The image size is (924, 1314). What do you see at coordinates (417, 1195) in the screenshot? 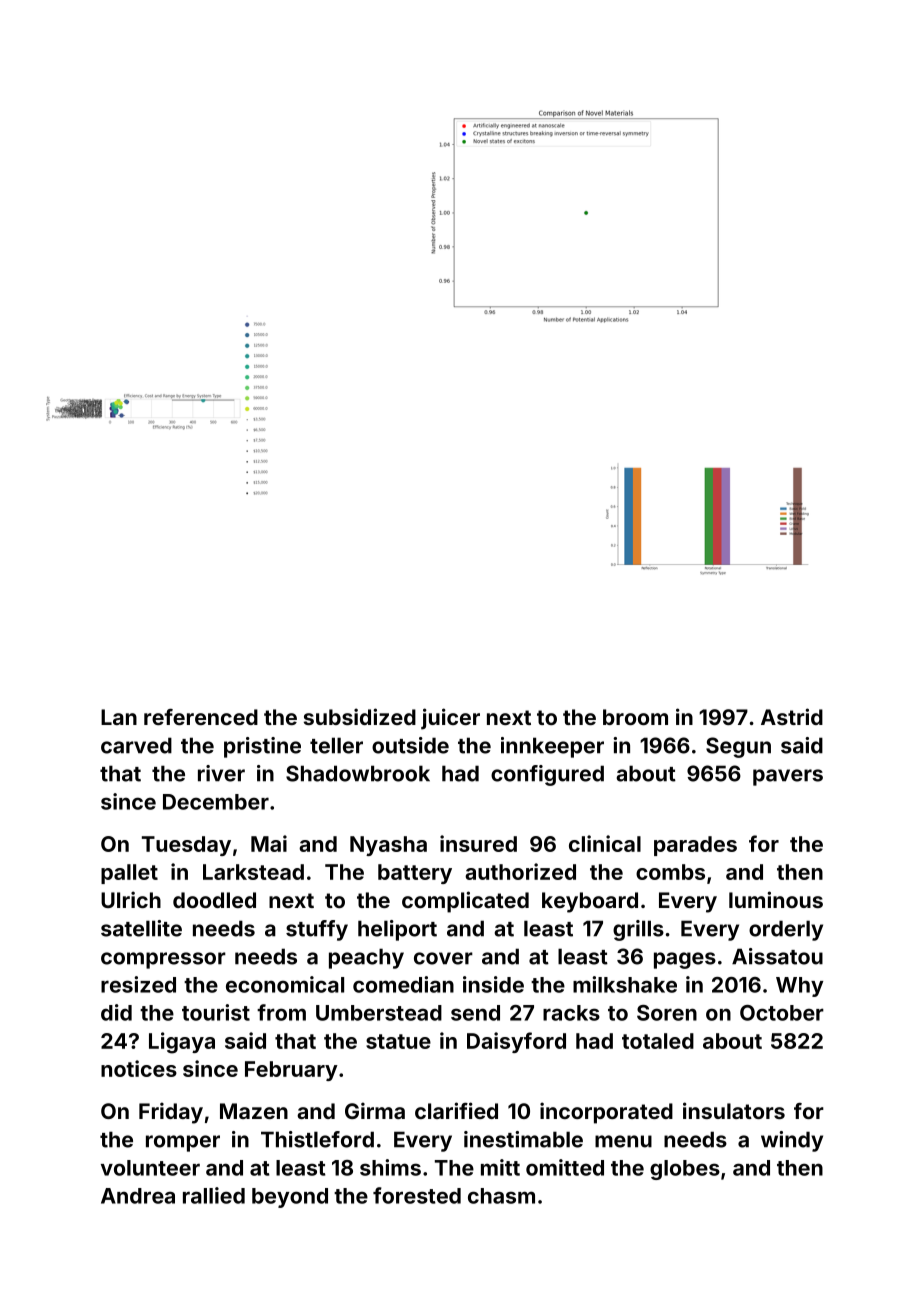
I see `forested` at bounding box center [417, 1195].
